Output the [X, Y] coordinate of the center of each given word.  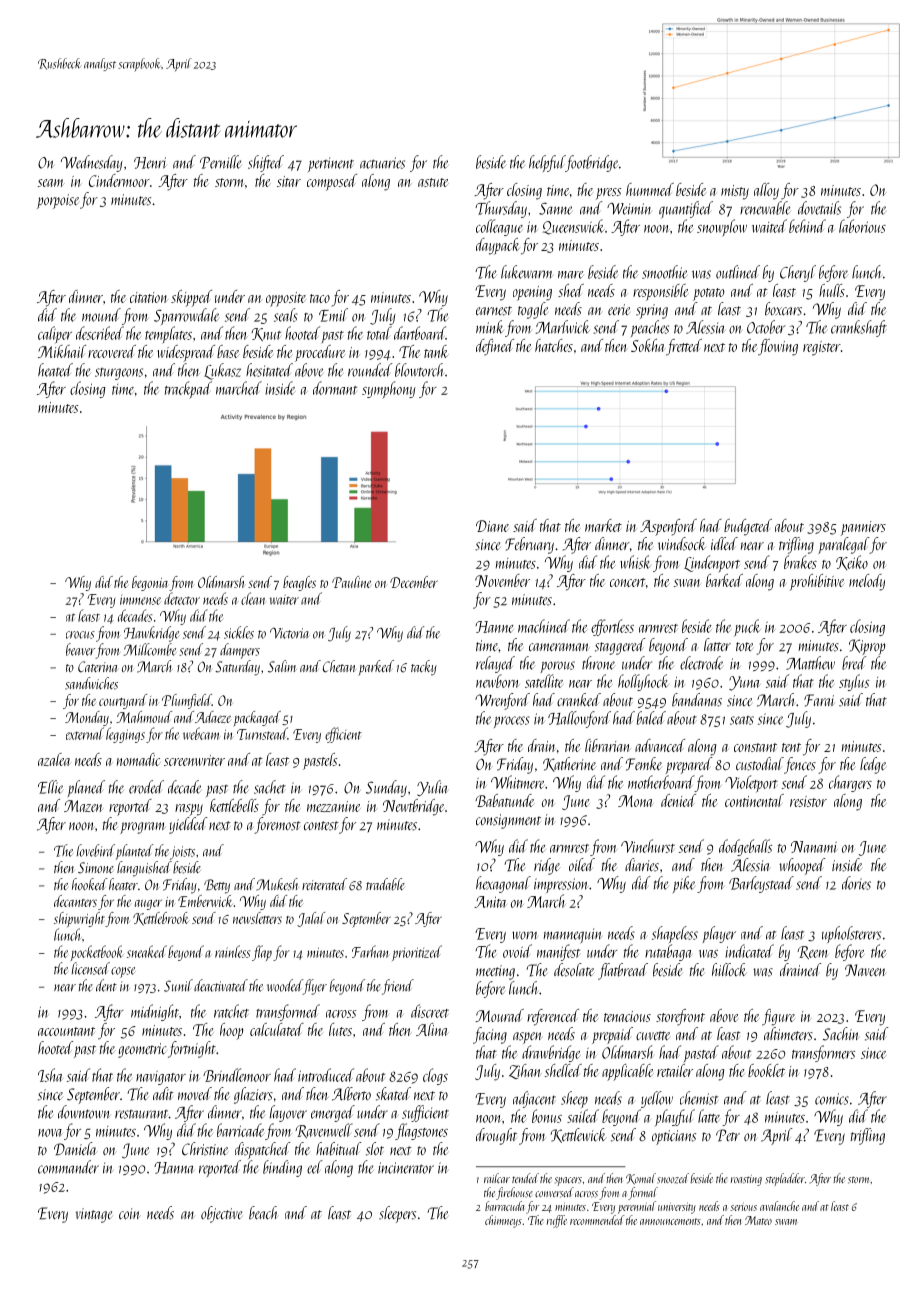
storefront [680, 1017]
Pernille [221, 162]
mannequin [573, 936]
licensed [91, 968]
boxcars [783, 309]
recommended [597, 1220]
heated [55, 370]
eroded [146, 787]
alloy [766, 191]
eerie [619, 309]
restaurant [142, 1114]
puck [747, 627]
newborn [498, 681]
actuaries [382, 163]
